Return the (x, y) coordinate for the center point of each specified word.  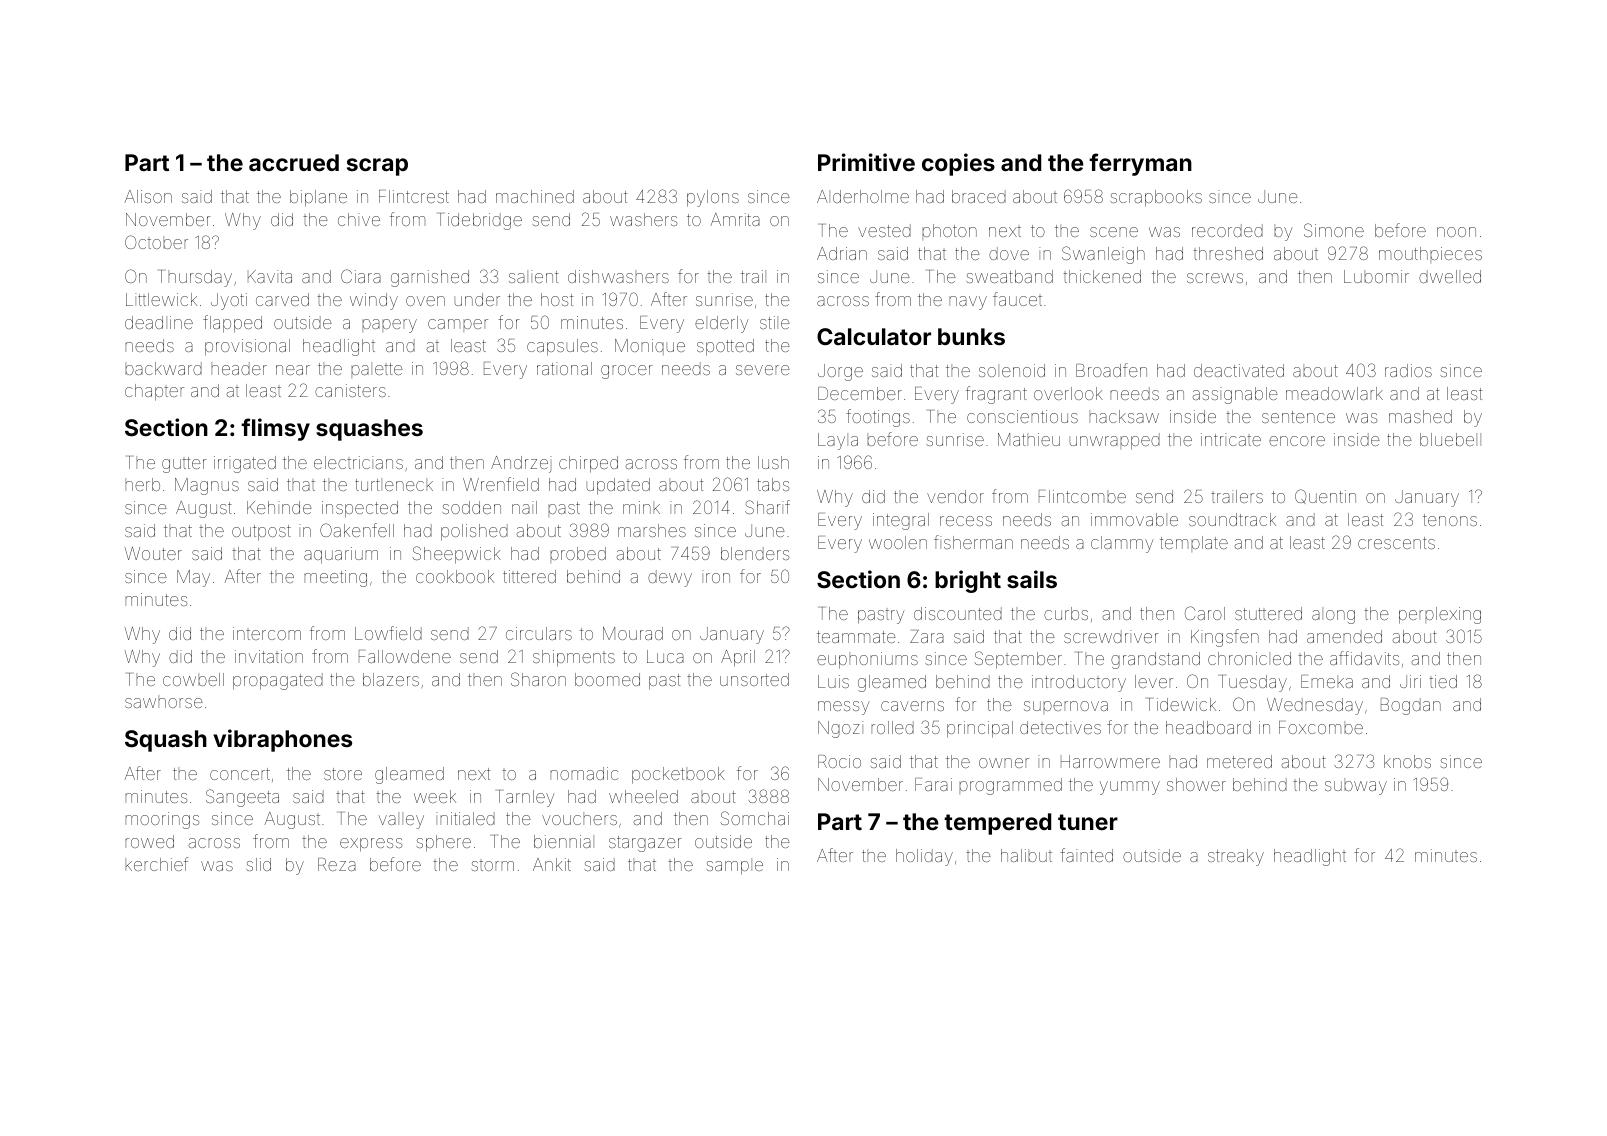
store (343, 774)
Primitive (866, 162)
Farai (933, 784)
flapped (232, 324)
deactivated (1239, 370)
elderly (722, 324)
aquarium (341, 555)
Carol (1205, 613)
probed (578, 555)
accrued (294, 162)
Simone (1334, 230)
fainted (1086, 855)
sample (735, 866)
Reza (337, 864)
